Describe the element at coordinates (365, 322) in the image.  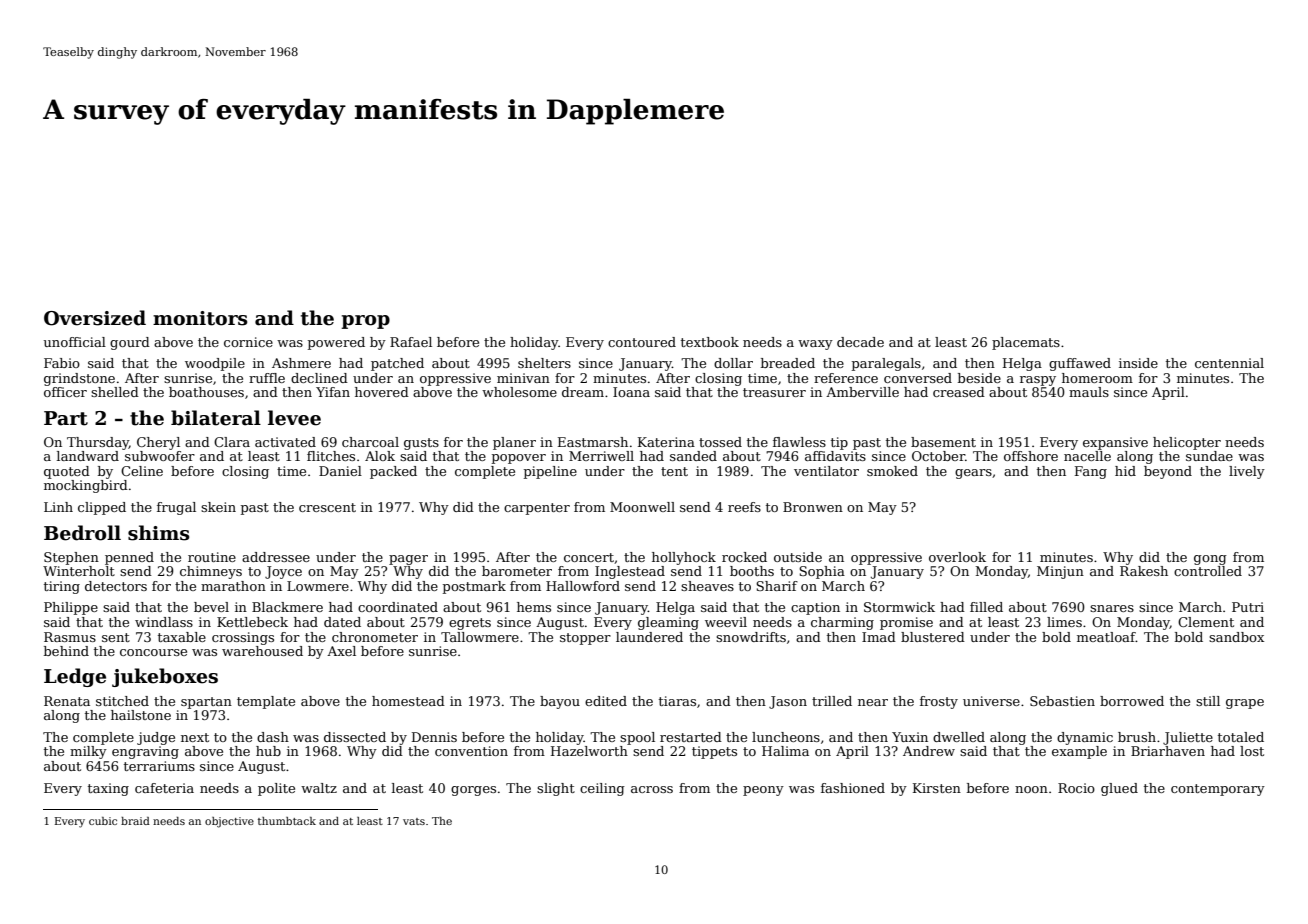
I see `prop` at that location.
